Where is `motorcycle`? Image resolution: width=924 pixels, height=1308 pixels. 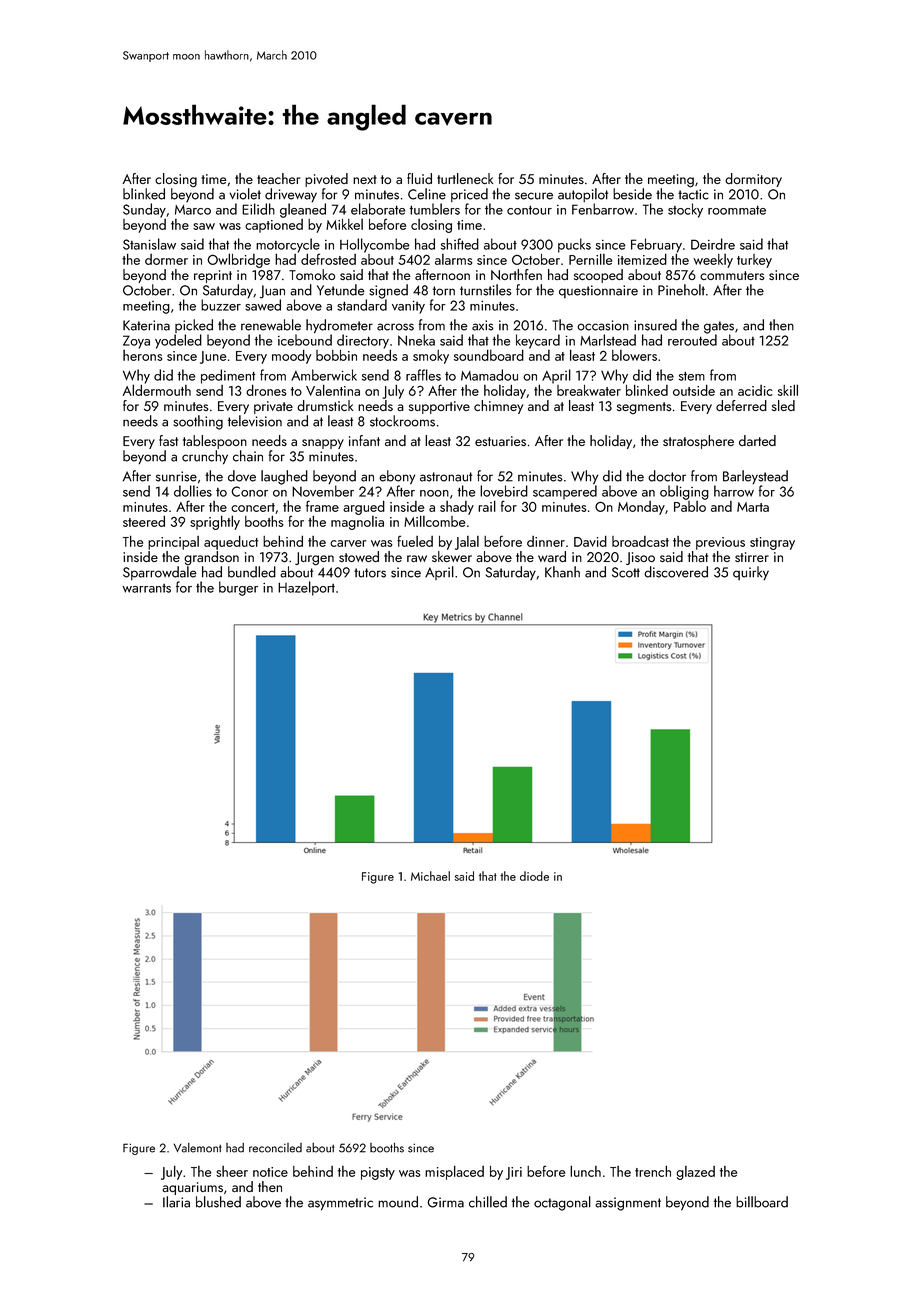 motorcycle is located at coordinates (288, 245).
